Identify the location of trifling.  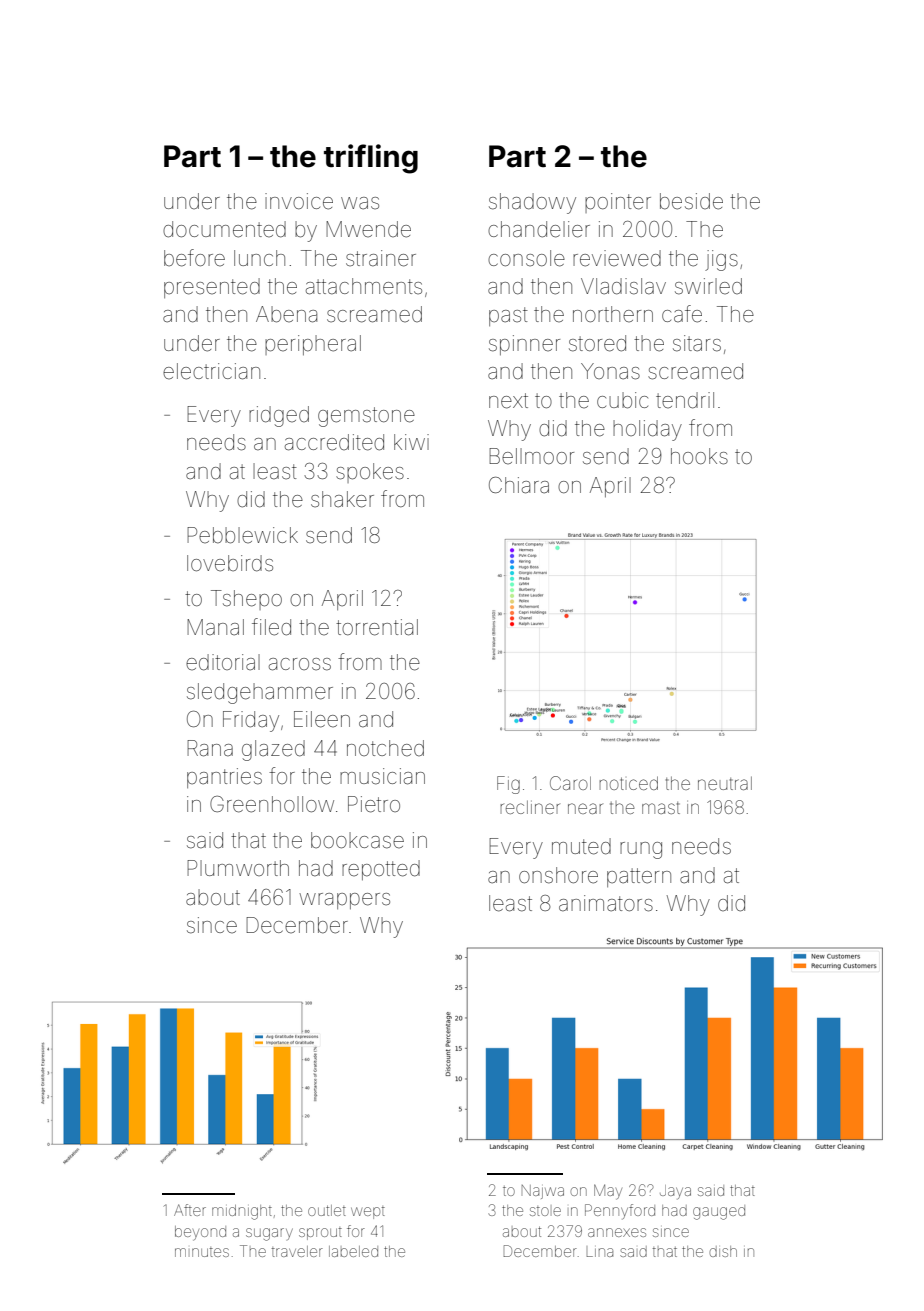
(371, 159).
